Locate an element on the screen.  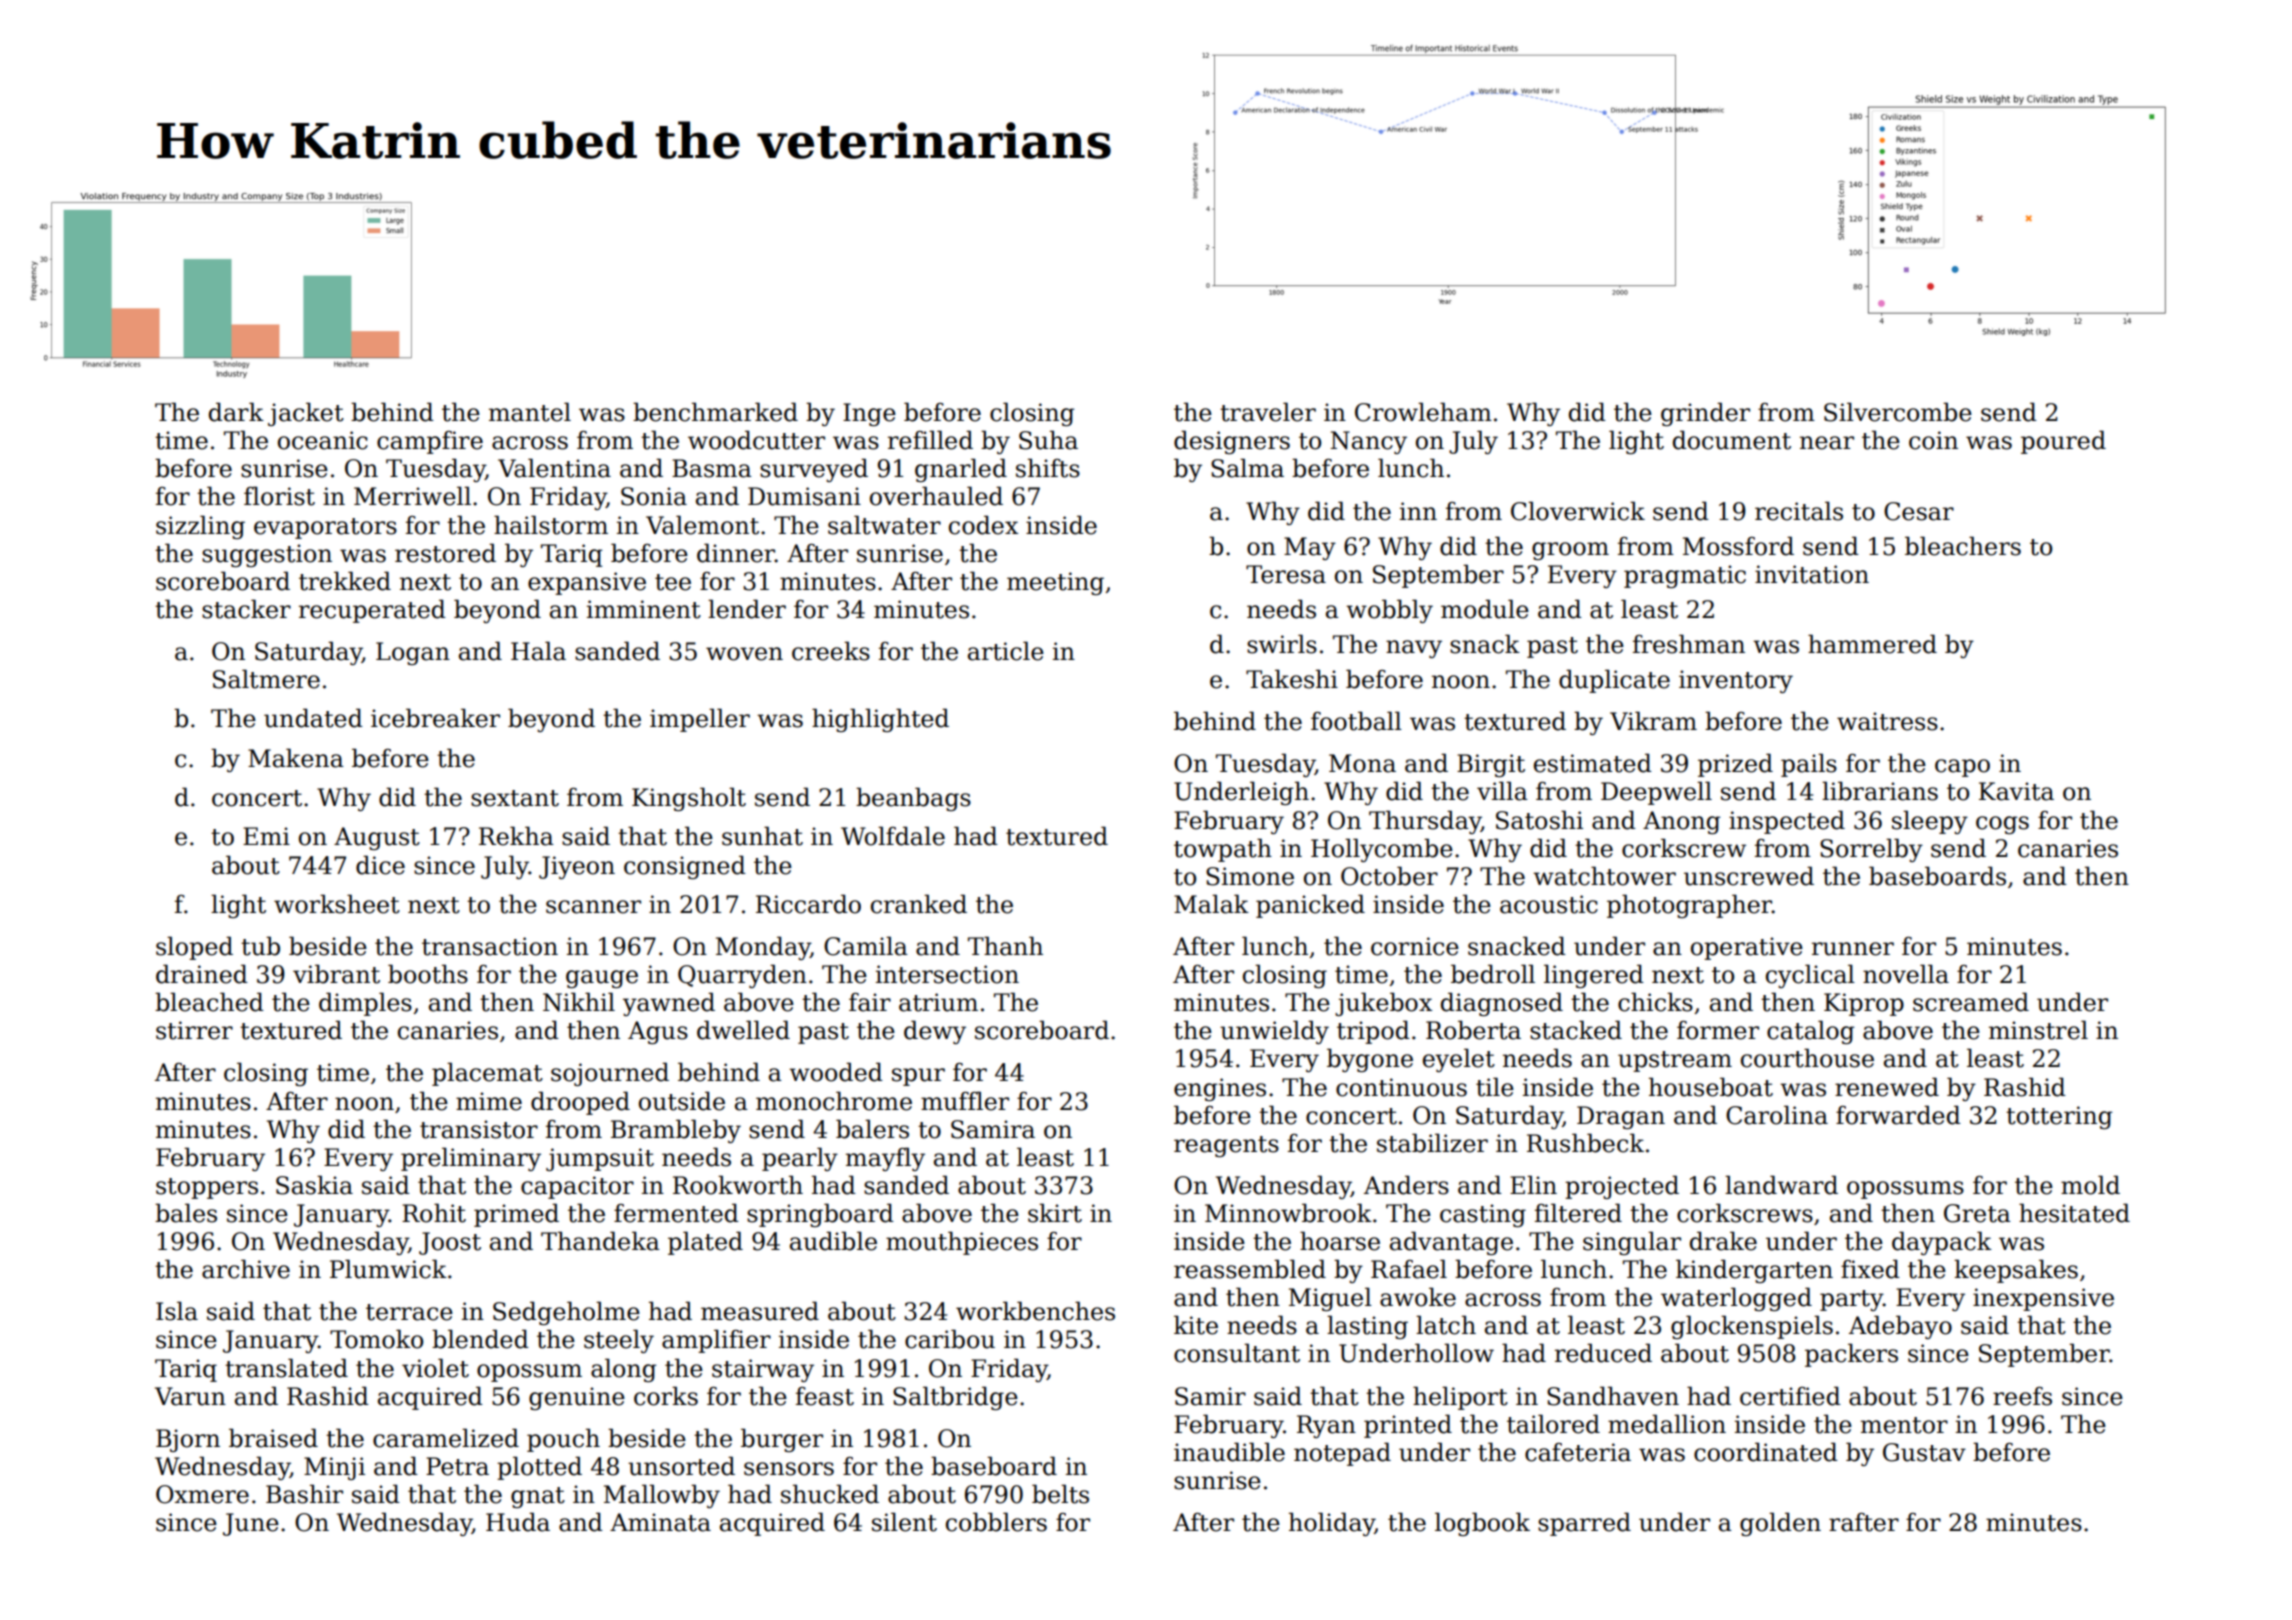
holiday is located at coordinates (1332, 1524).
